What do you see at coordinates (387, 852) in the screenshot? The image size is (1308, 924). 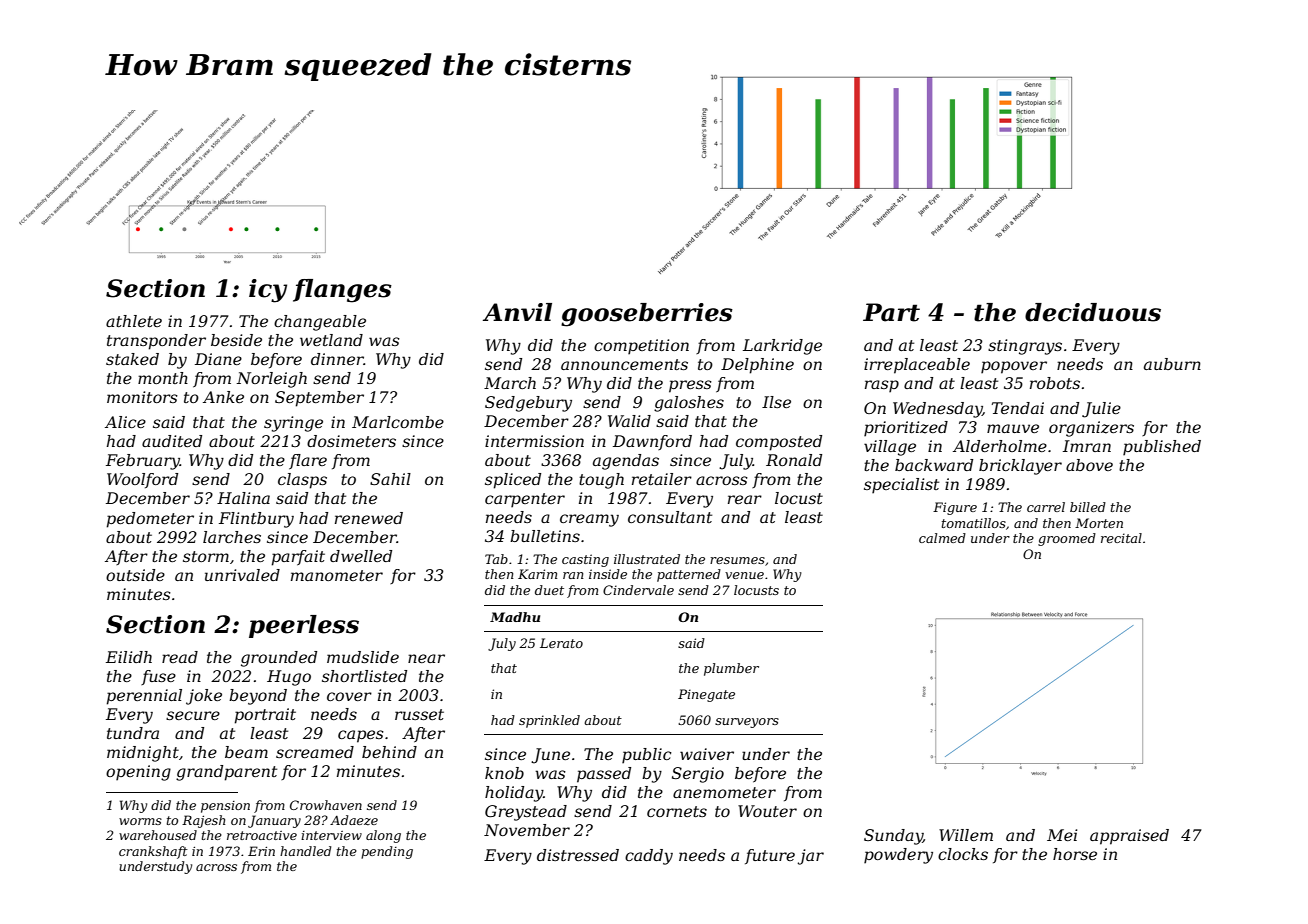 I see `pending` at bounding box center [387, 852].
